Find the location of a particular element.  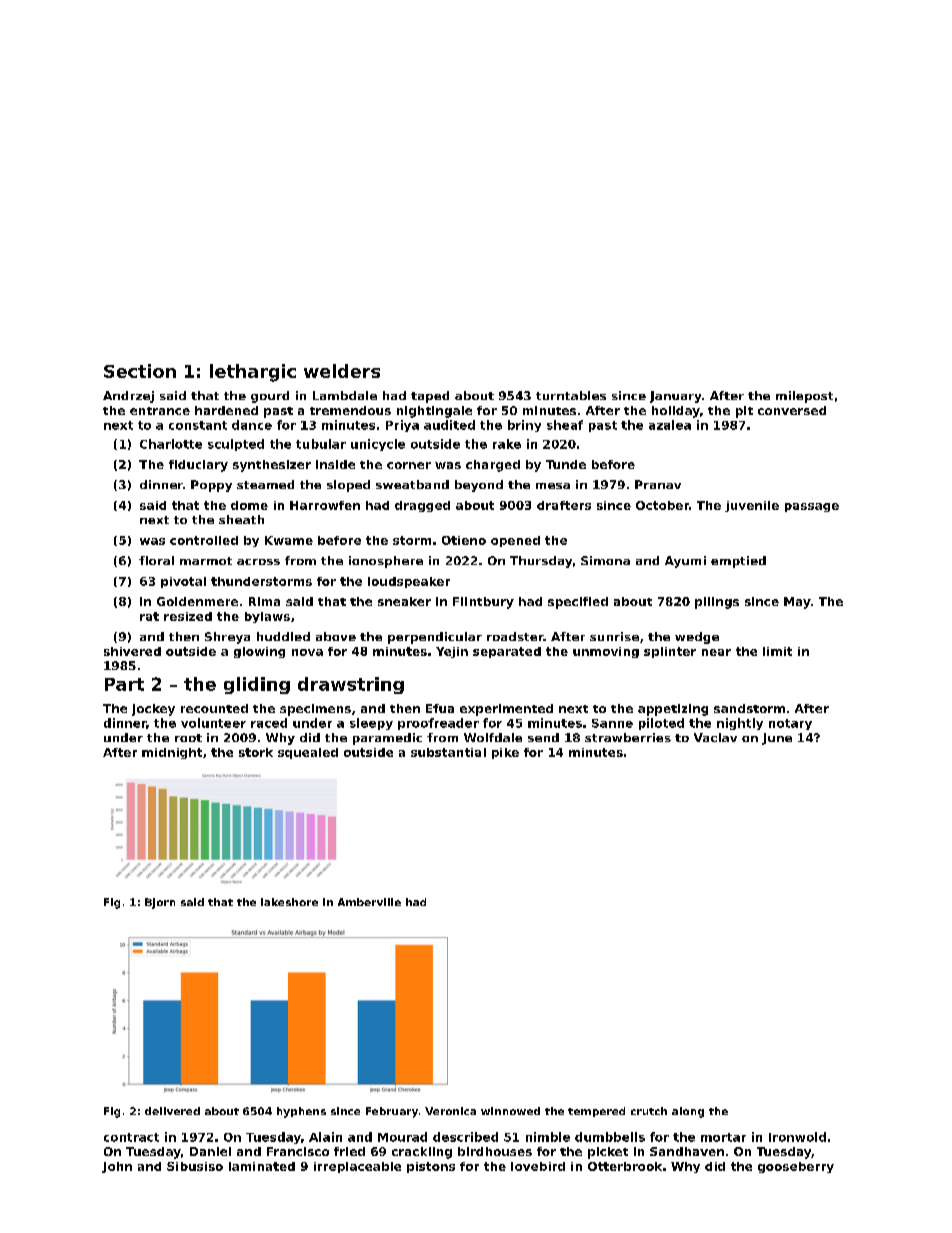

Otterbrook is located at coordinates (625, 1166).
